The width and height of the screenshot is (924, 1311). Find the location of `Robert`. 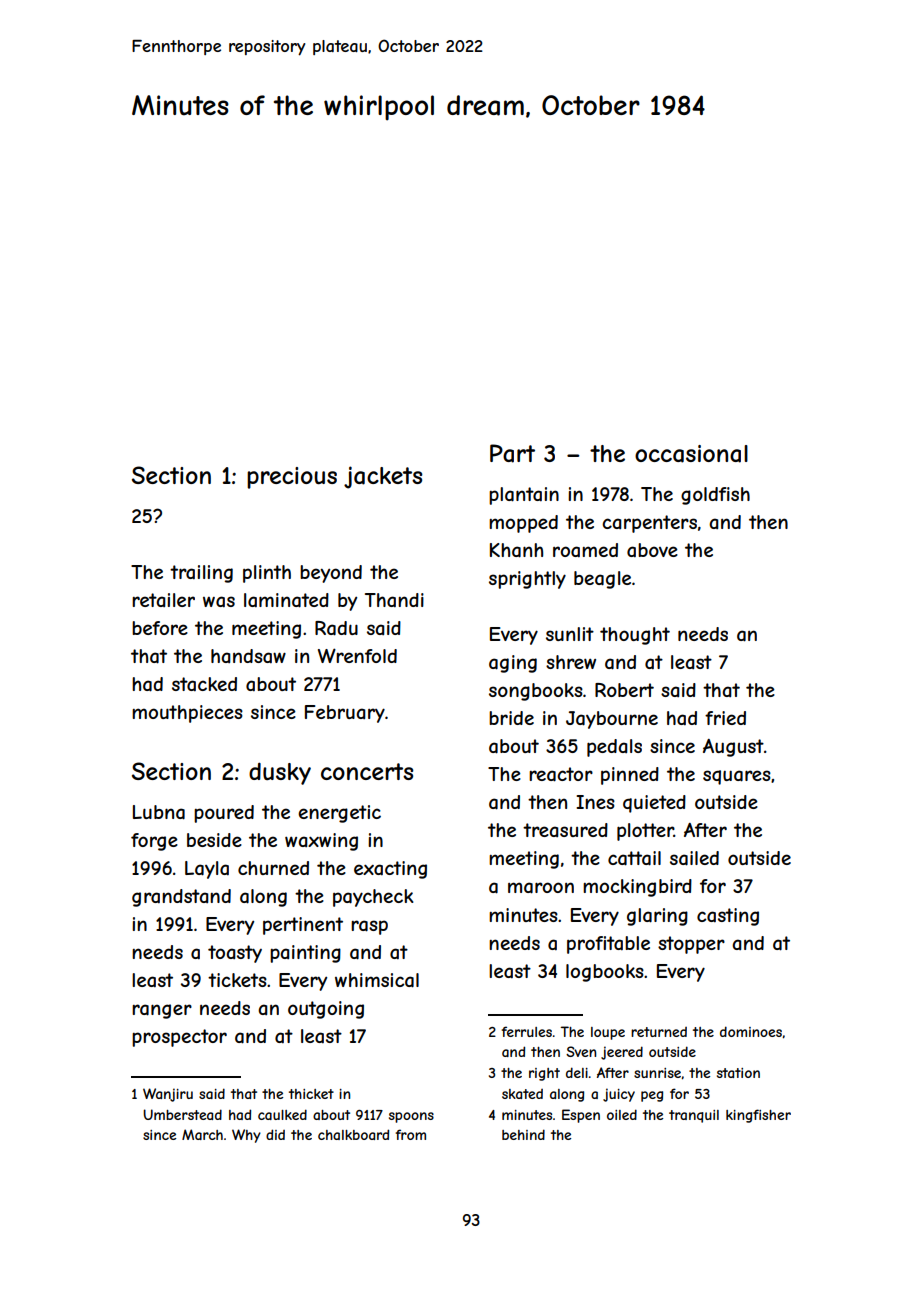

Robert is located at coordinates (624, 690).
